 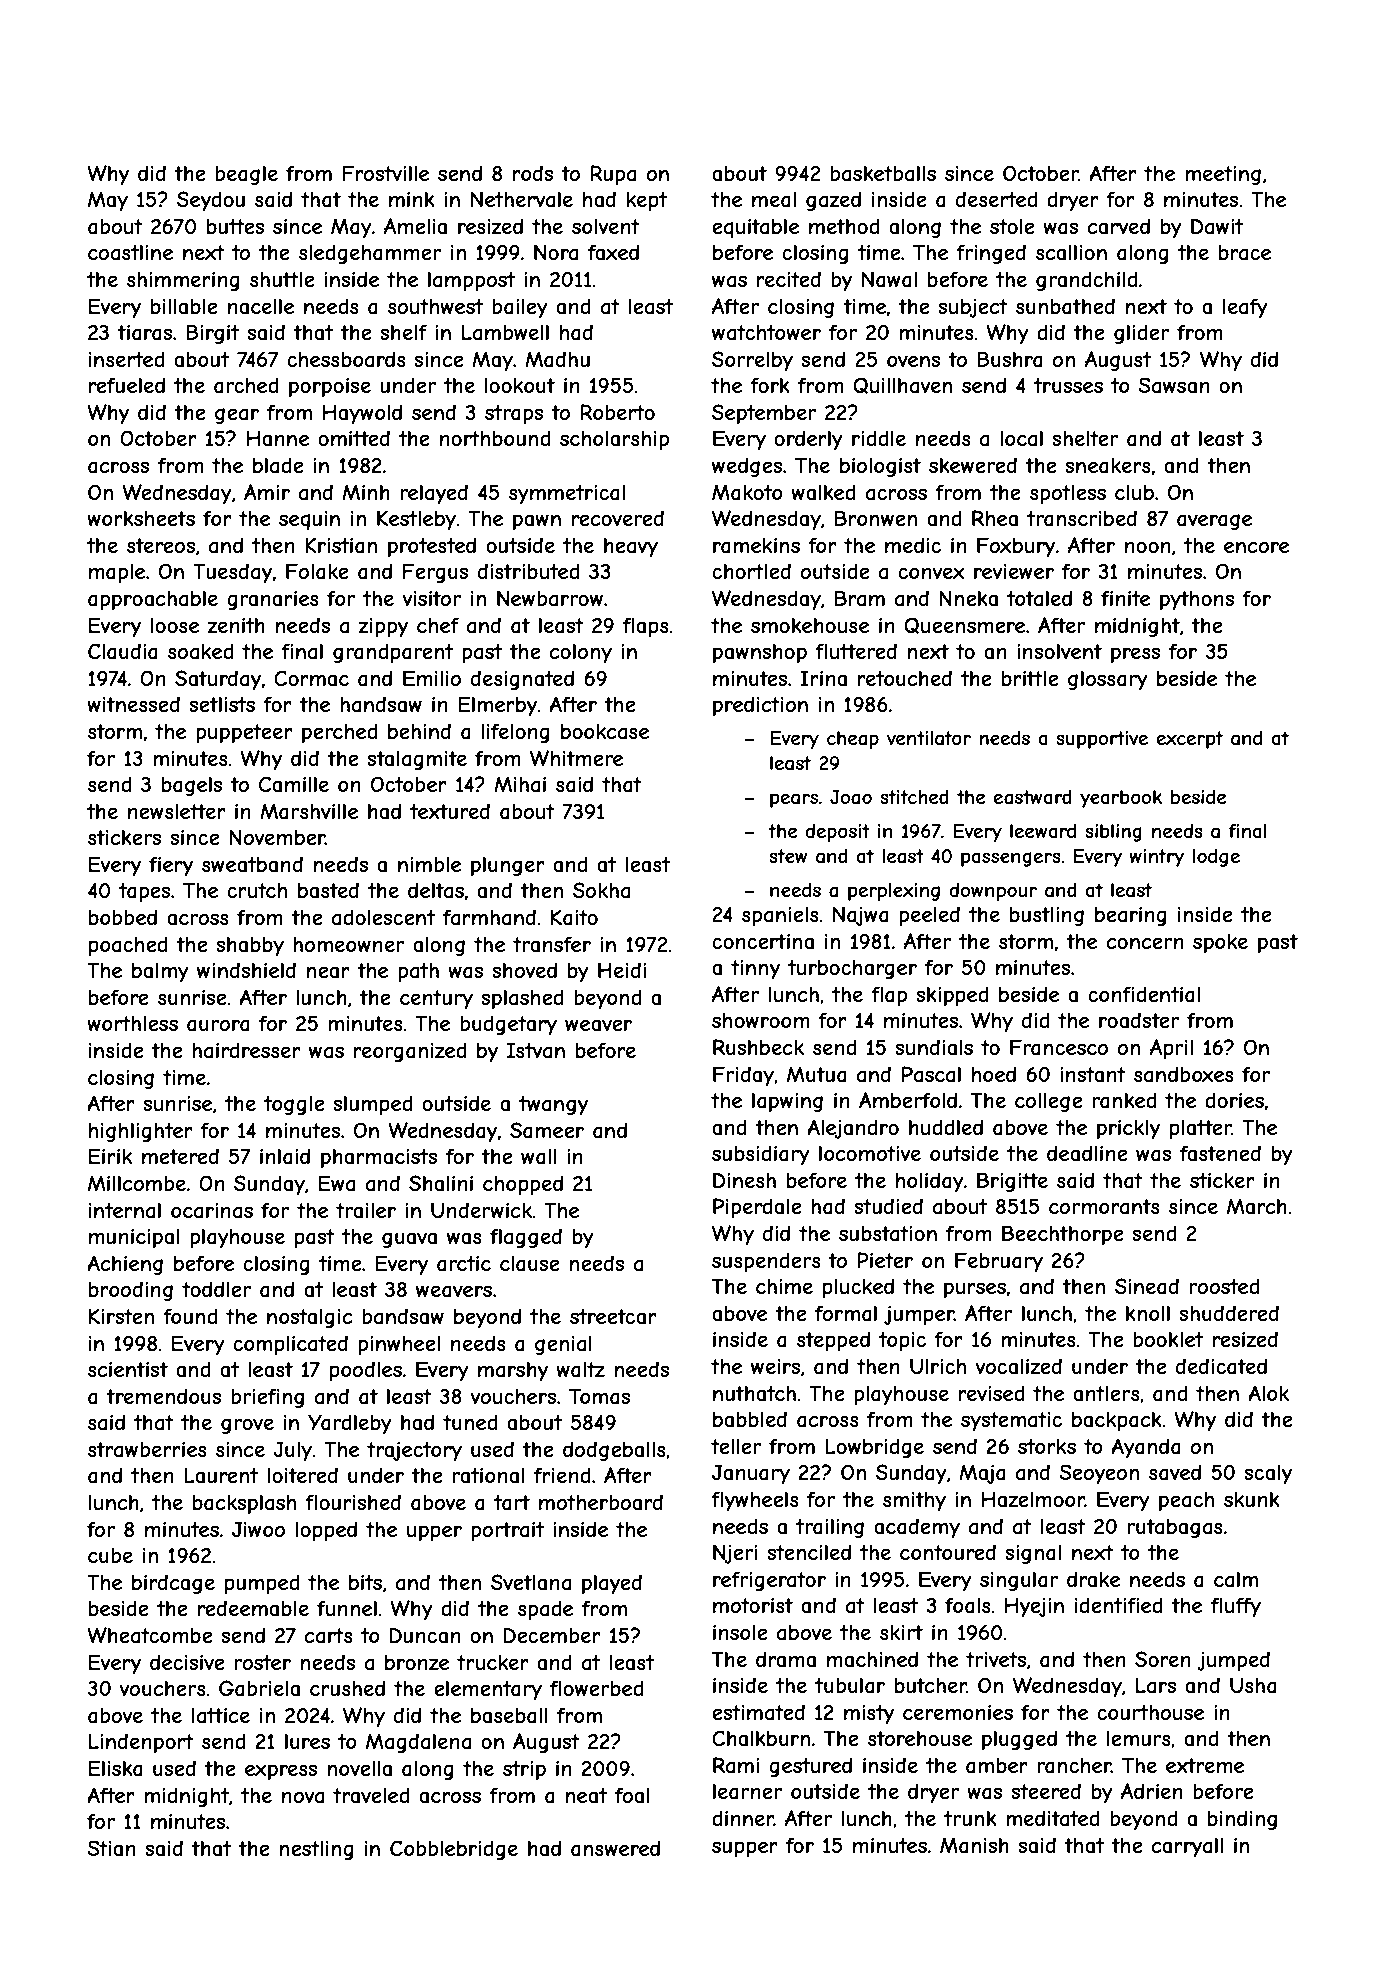 I want to click on Piperdale, so click(x=757, y=1208).
